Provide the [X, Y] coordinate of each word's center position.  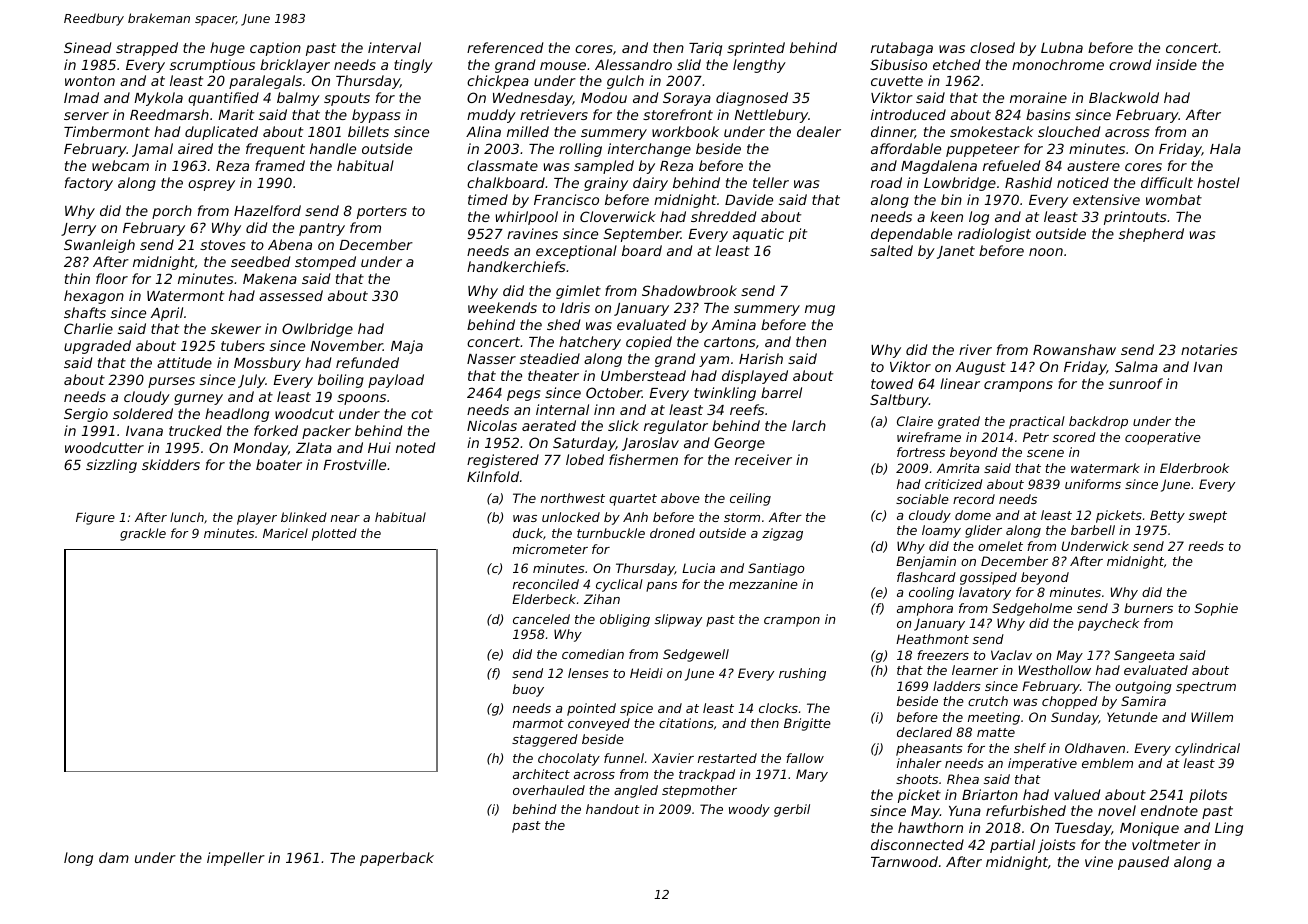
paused [1143, 863]
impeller [236, 859]
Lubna [1062, 47]
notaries [1209, 349]
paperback [397, 859]
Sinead [87, 47]
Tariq [705, 49]
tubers [243, 345]
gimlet [578, 292]
